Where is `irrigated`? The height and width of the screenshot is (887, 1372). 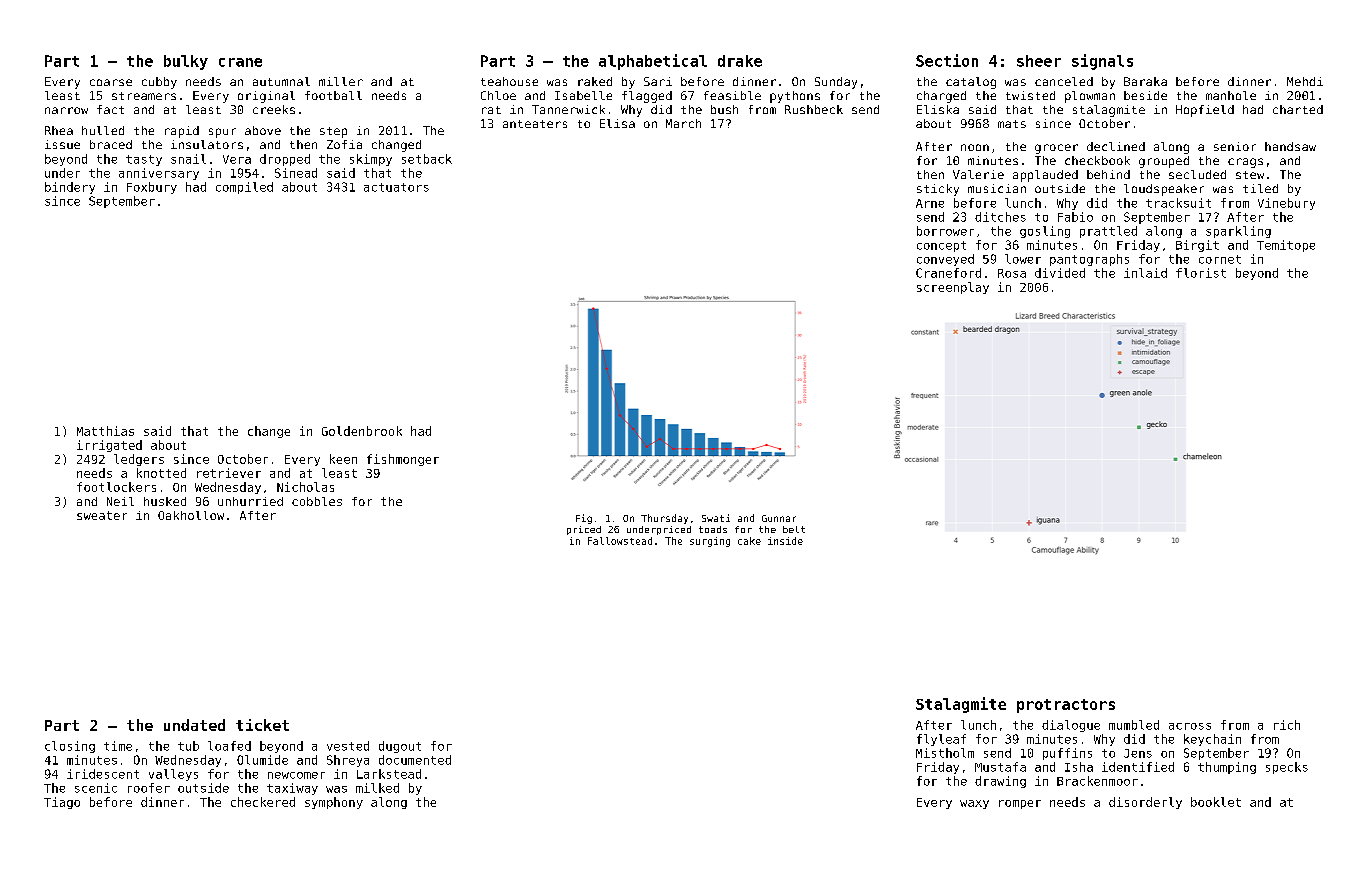 irrigated is located at coordinates (109, 446).
